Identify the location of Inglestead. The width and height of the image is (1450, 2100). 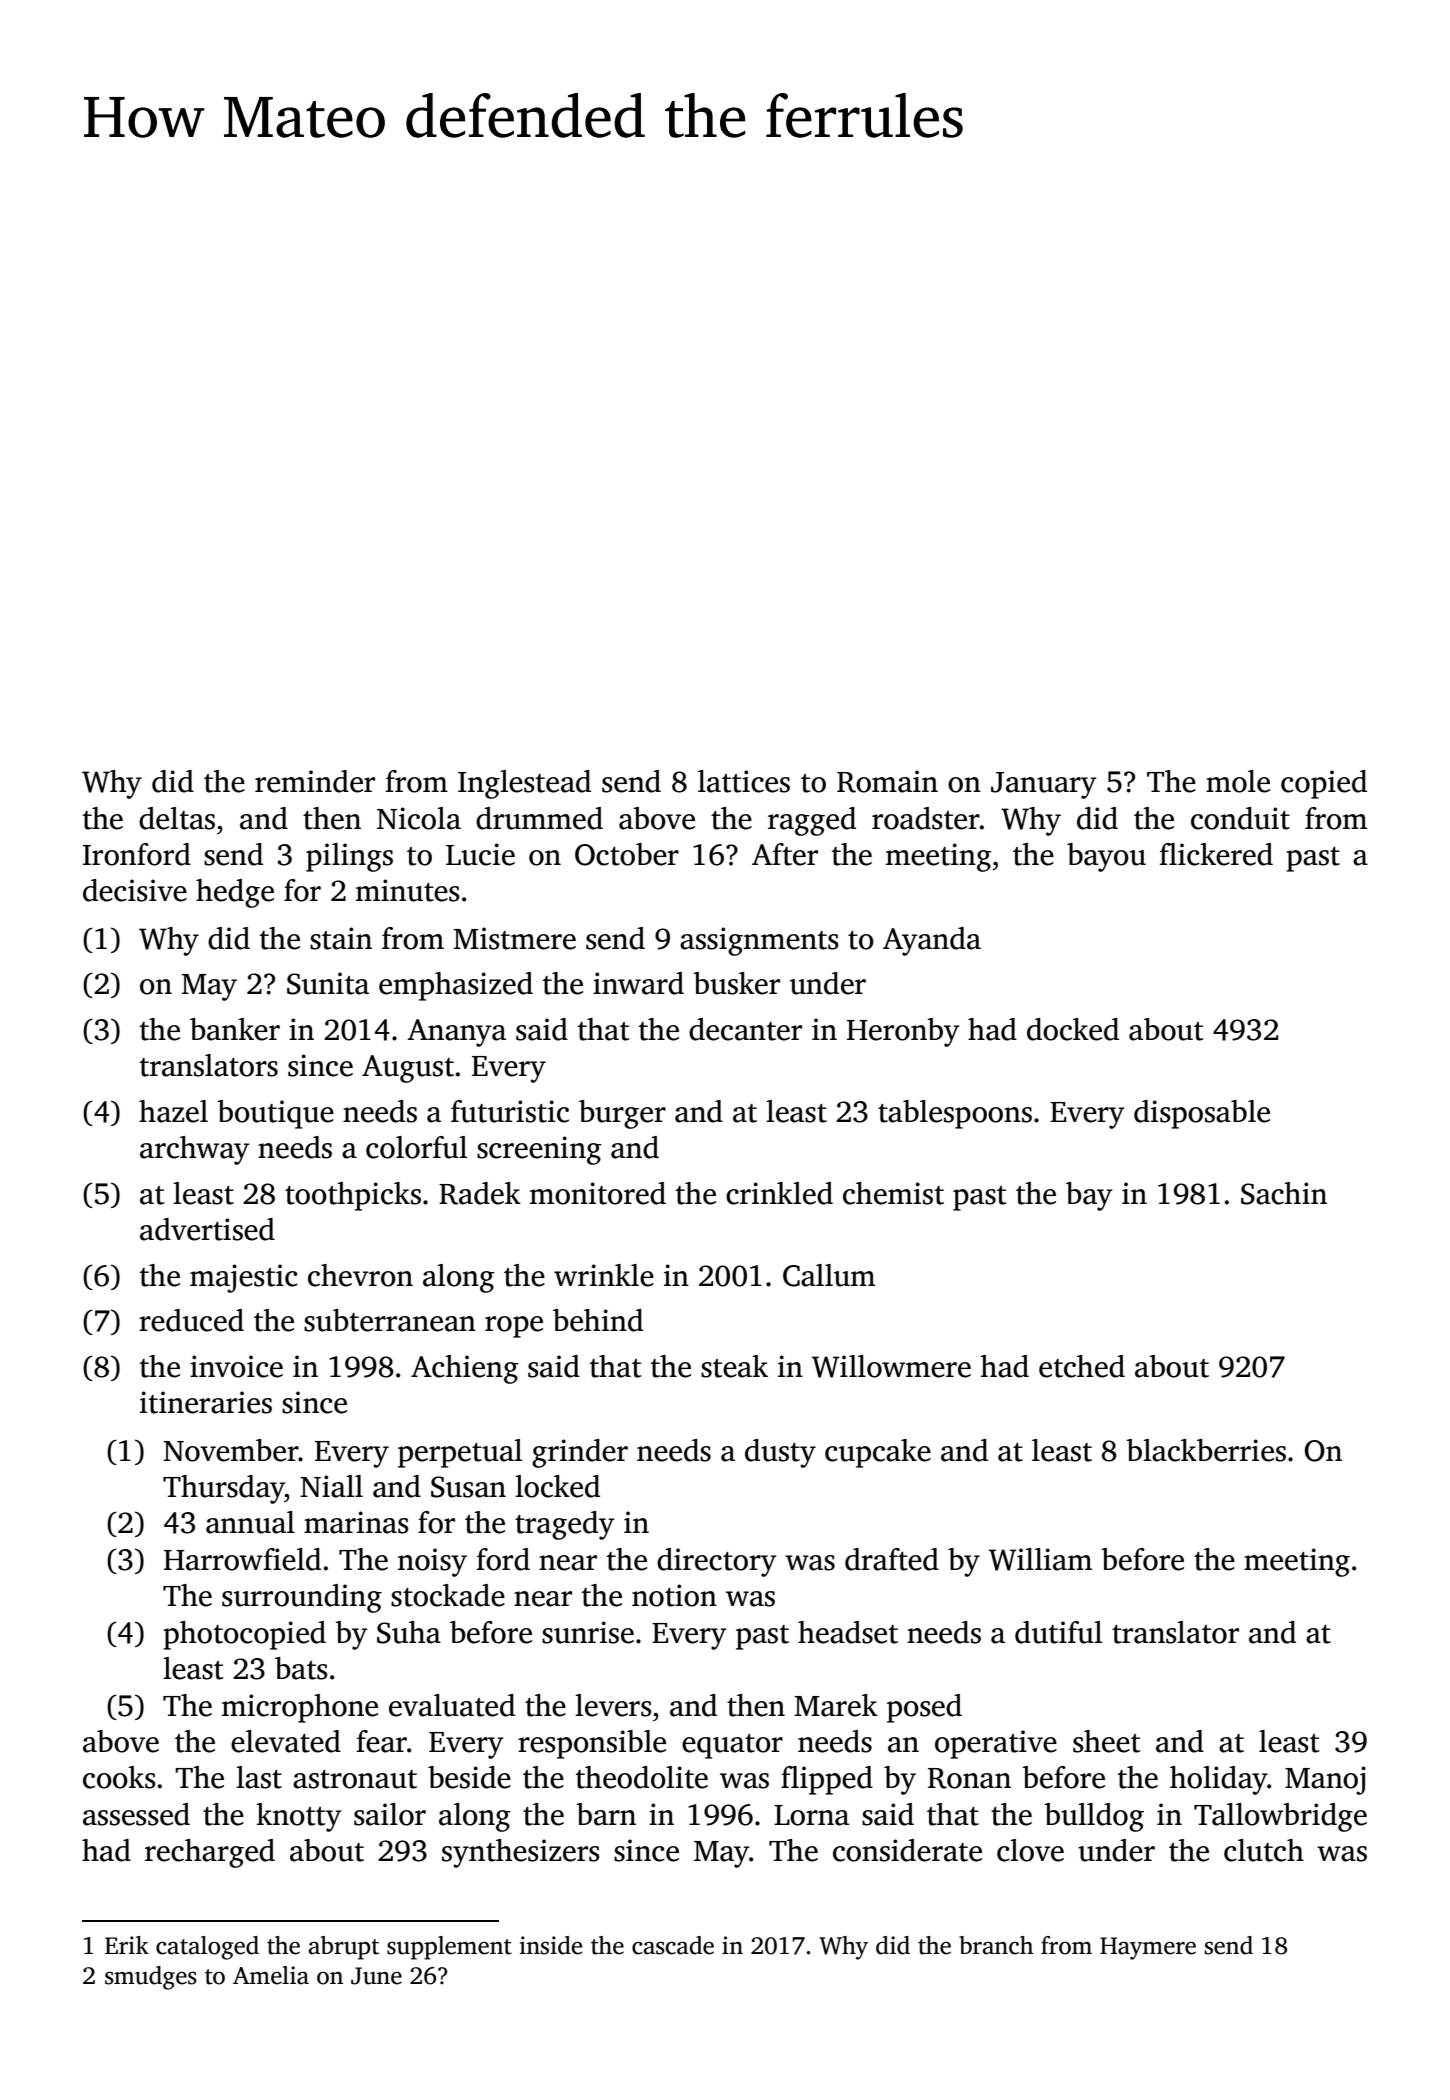
(524, 784).
